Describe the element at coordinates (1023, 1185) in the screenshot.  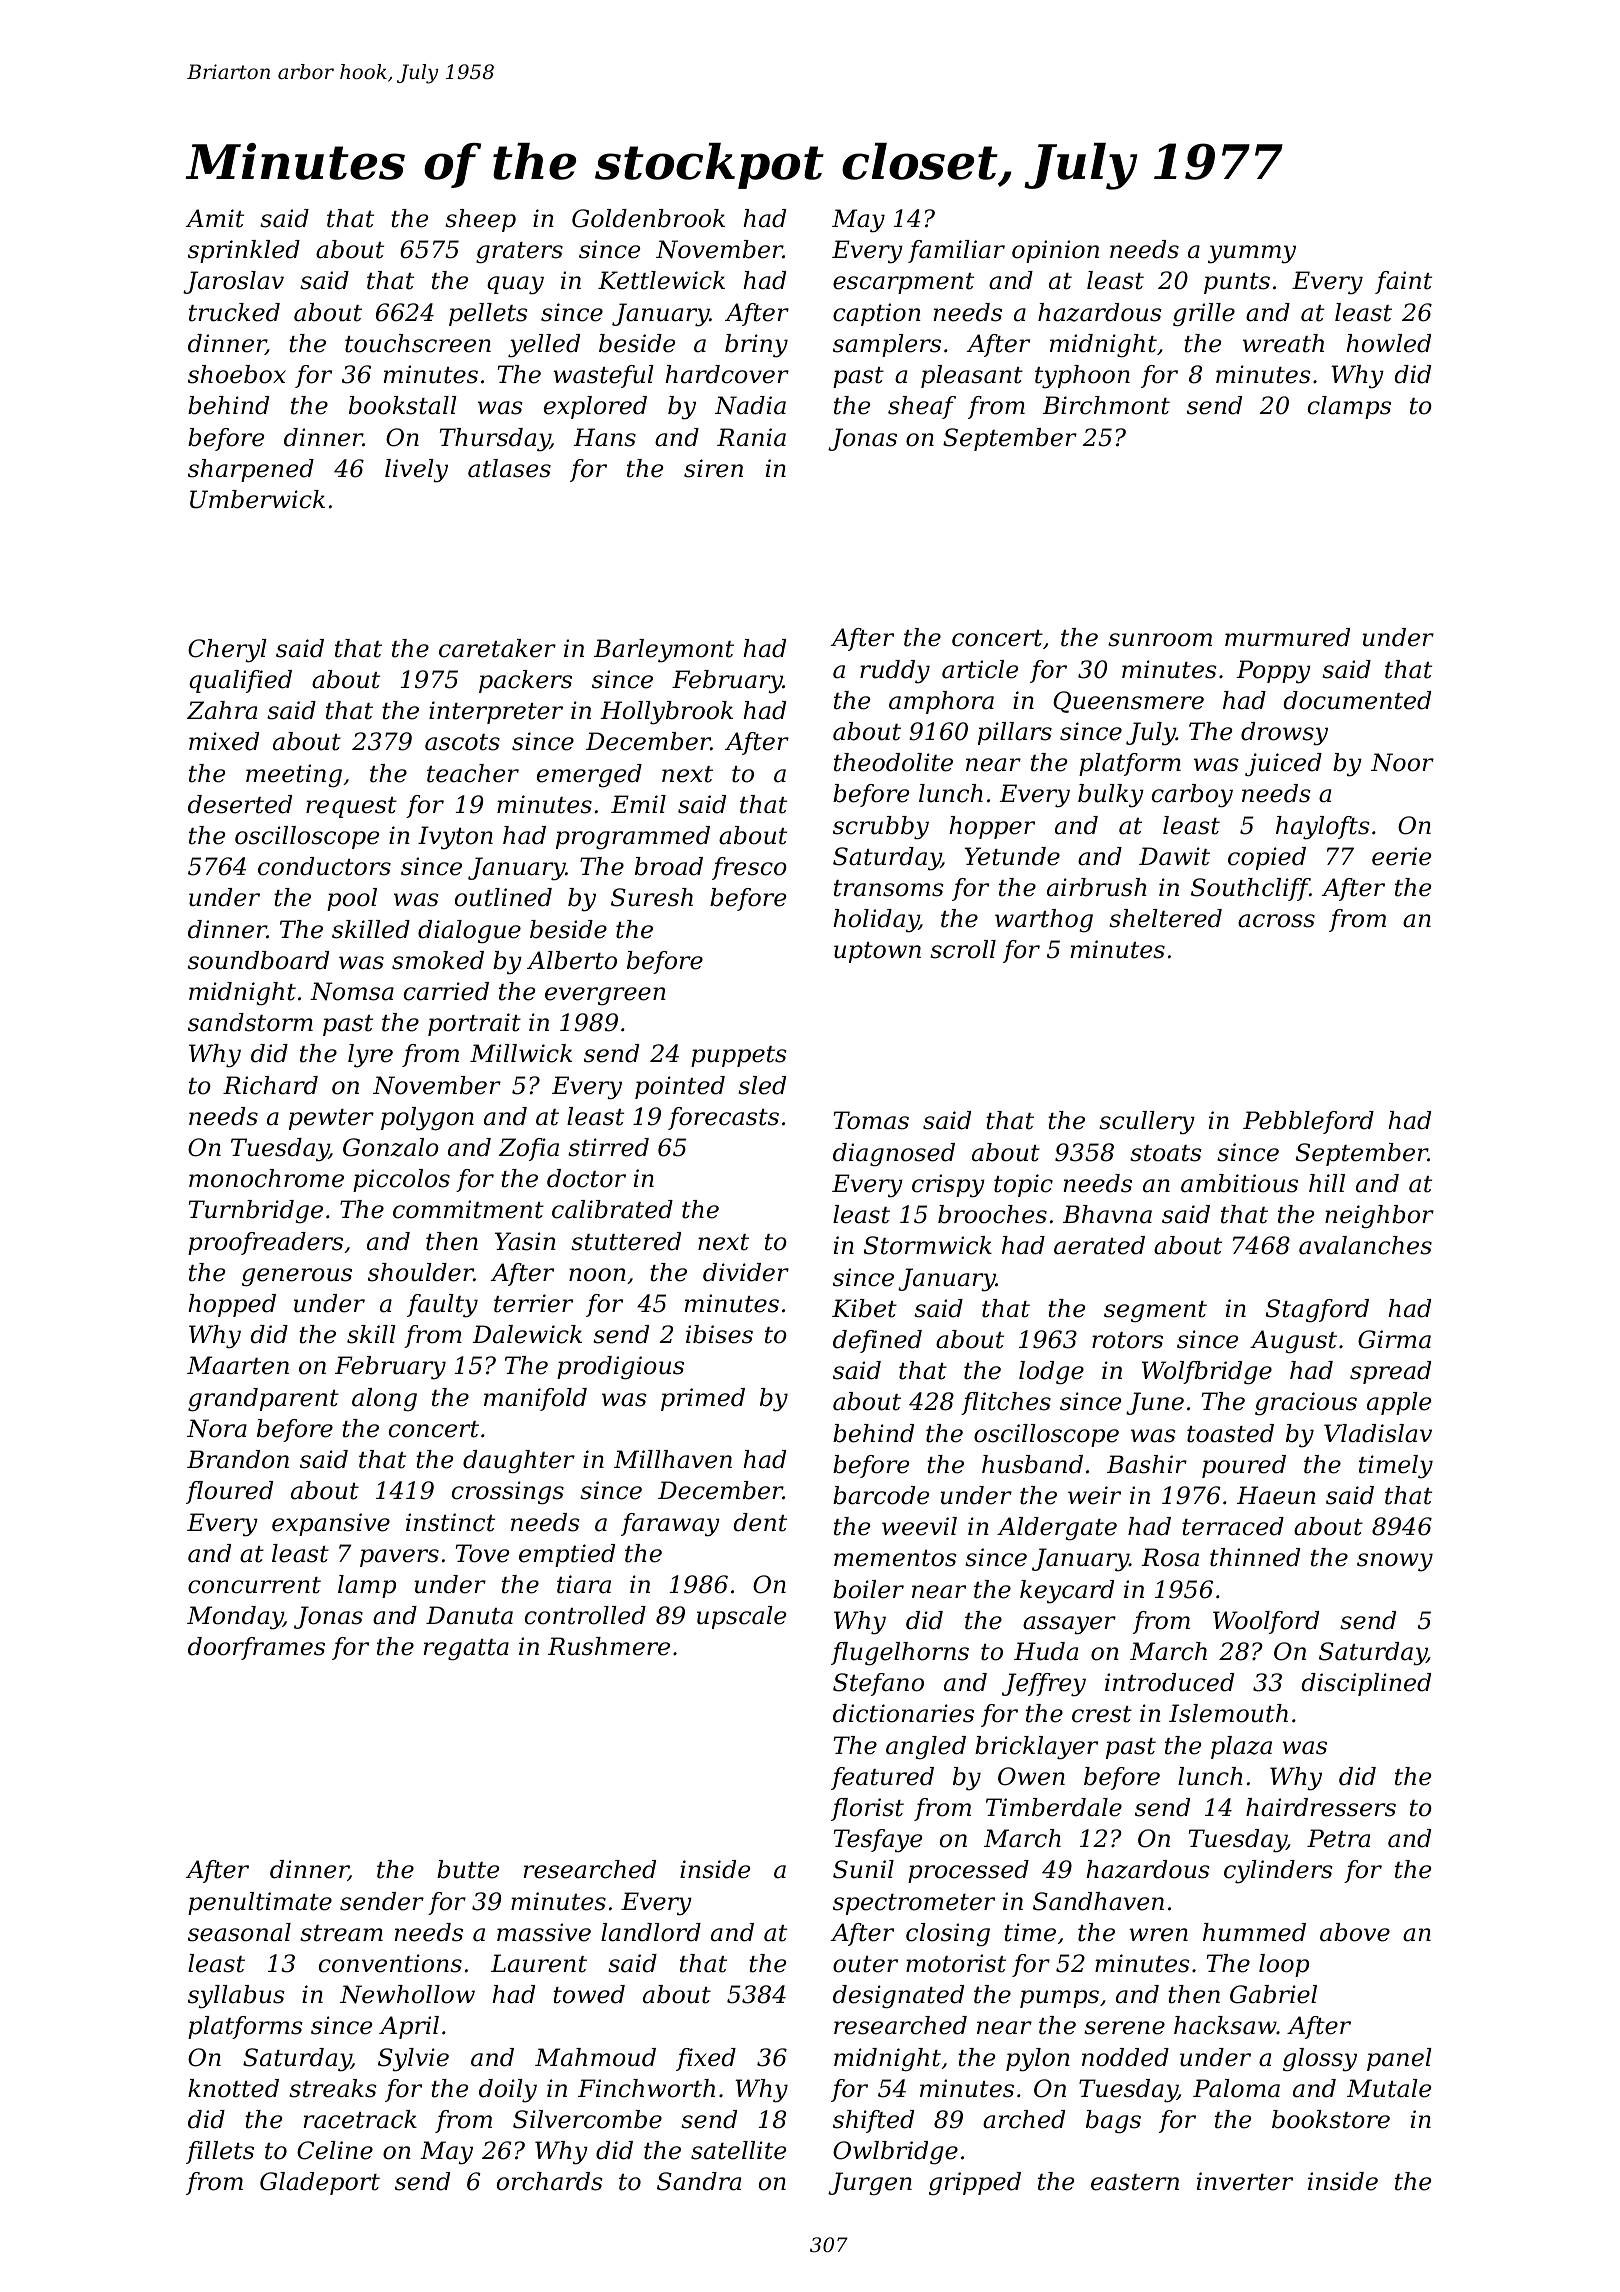
I see `topic` at that location.
